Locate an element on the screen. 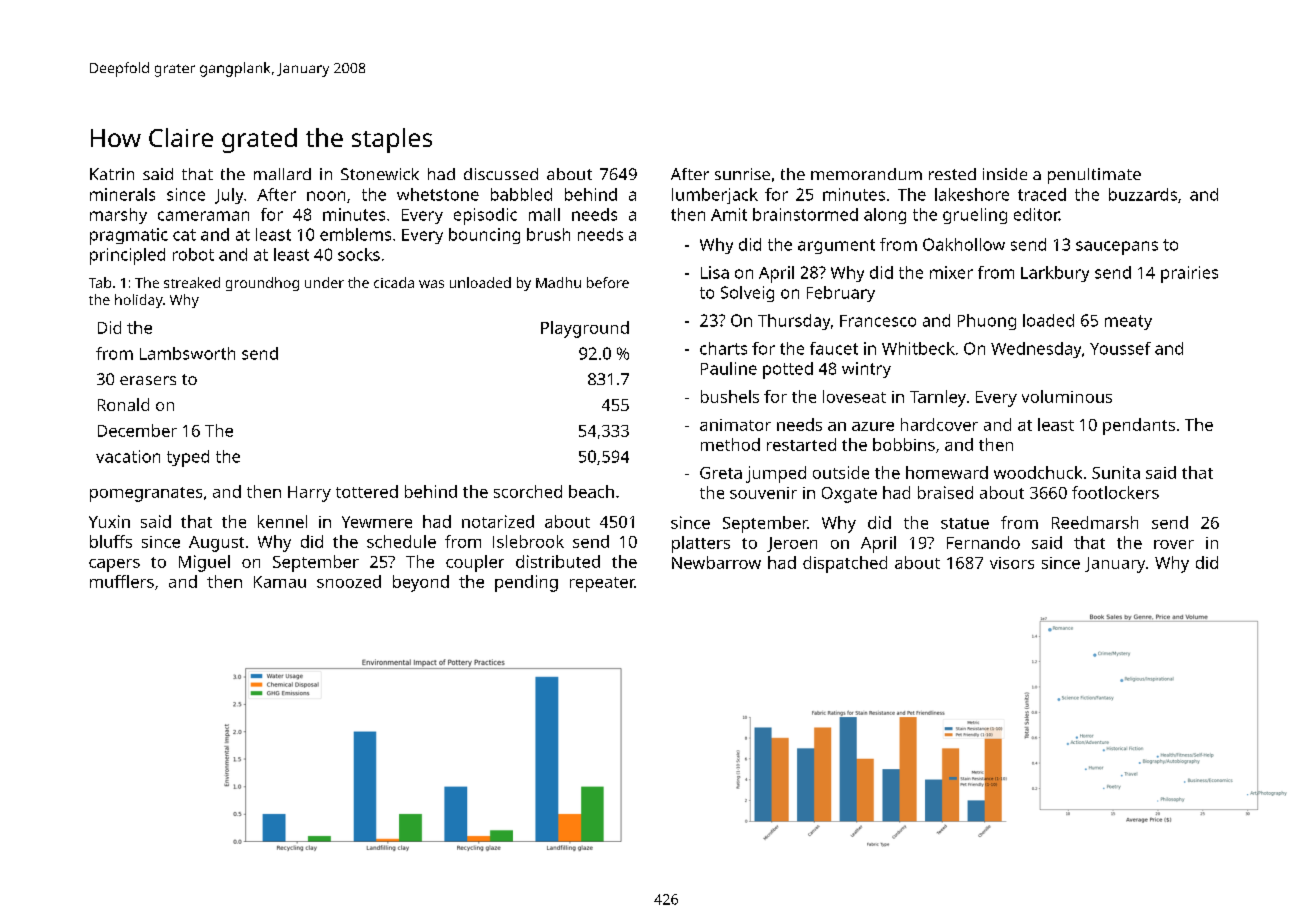  mufflers is located at coordinates (122, 581).
